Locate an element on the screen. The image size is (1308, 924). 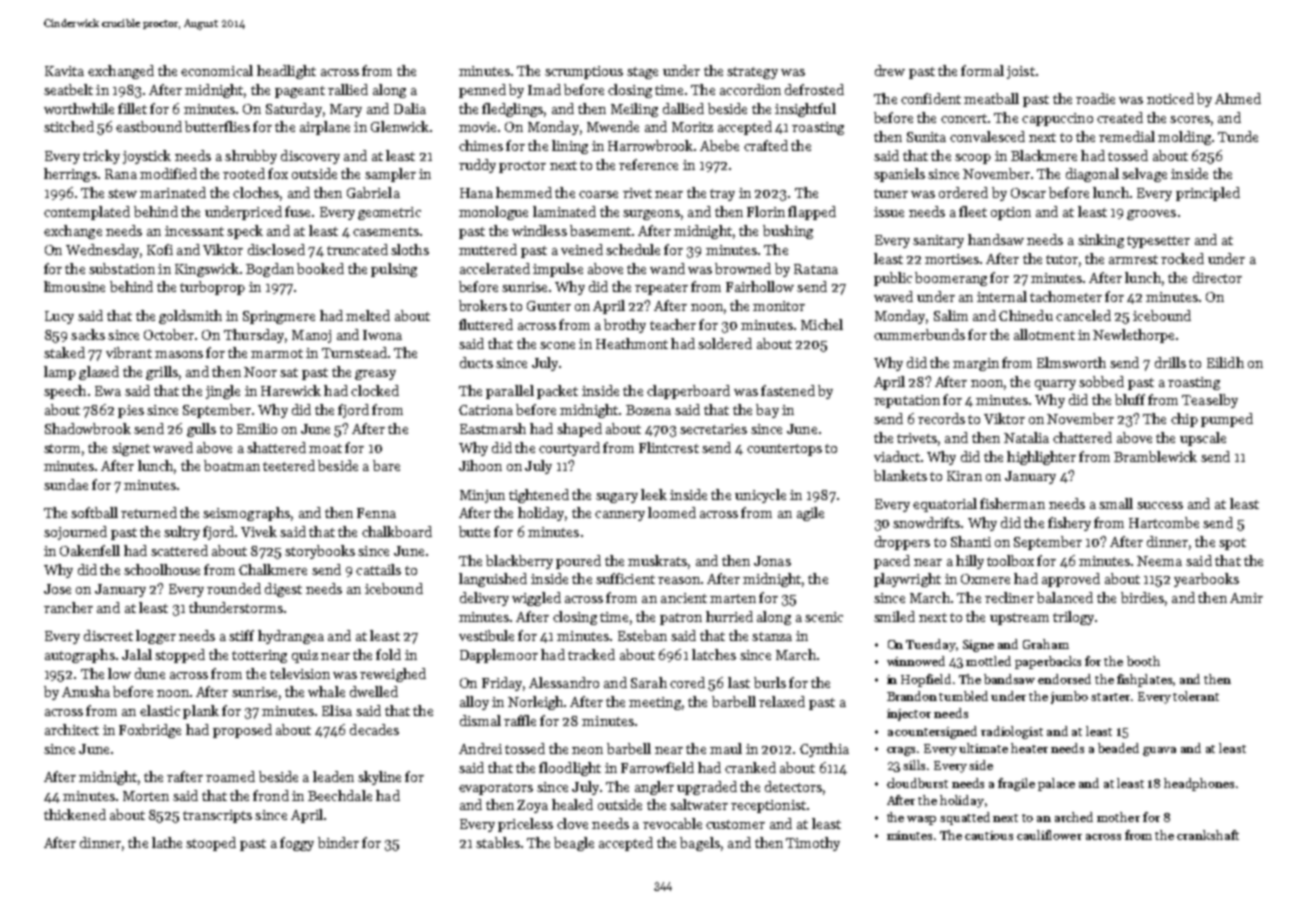
cautious is located at coordinates (989, 835).
